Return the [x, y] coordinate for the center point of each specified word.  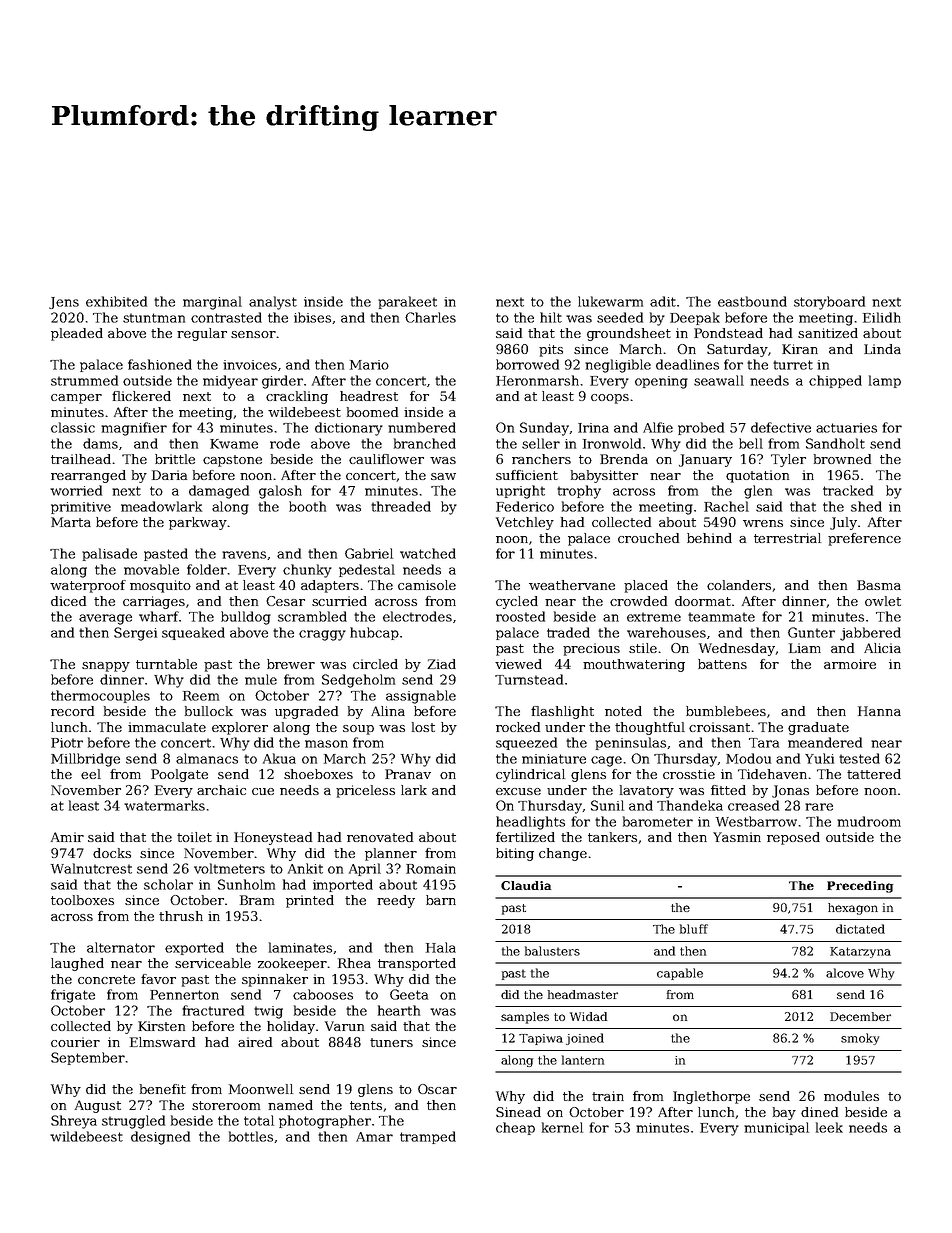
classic [73, 427]
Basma [879, 585]
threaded [401, 506]
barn [441, 900]
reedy [396, 901]
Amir [67, 837]
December [860, 1016]
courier [75, 1042]
